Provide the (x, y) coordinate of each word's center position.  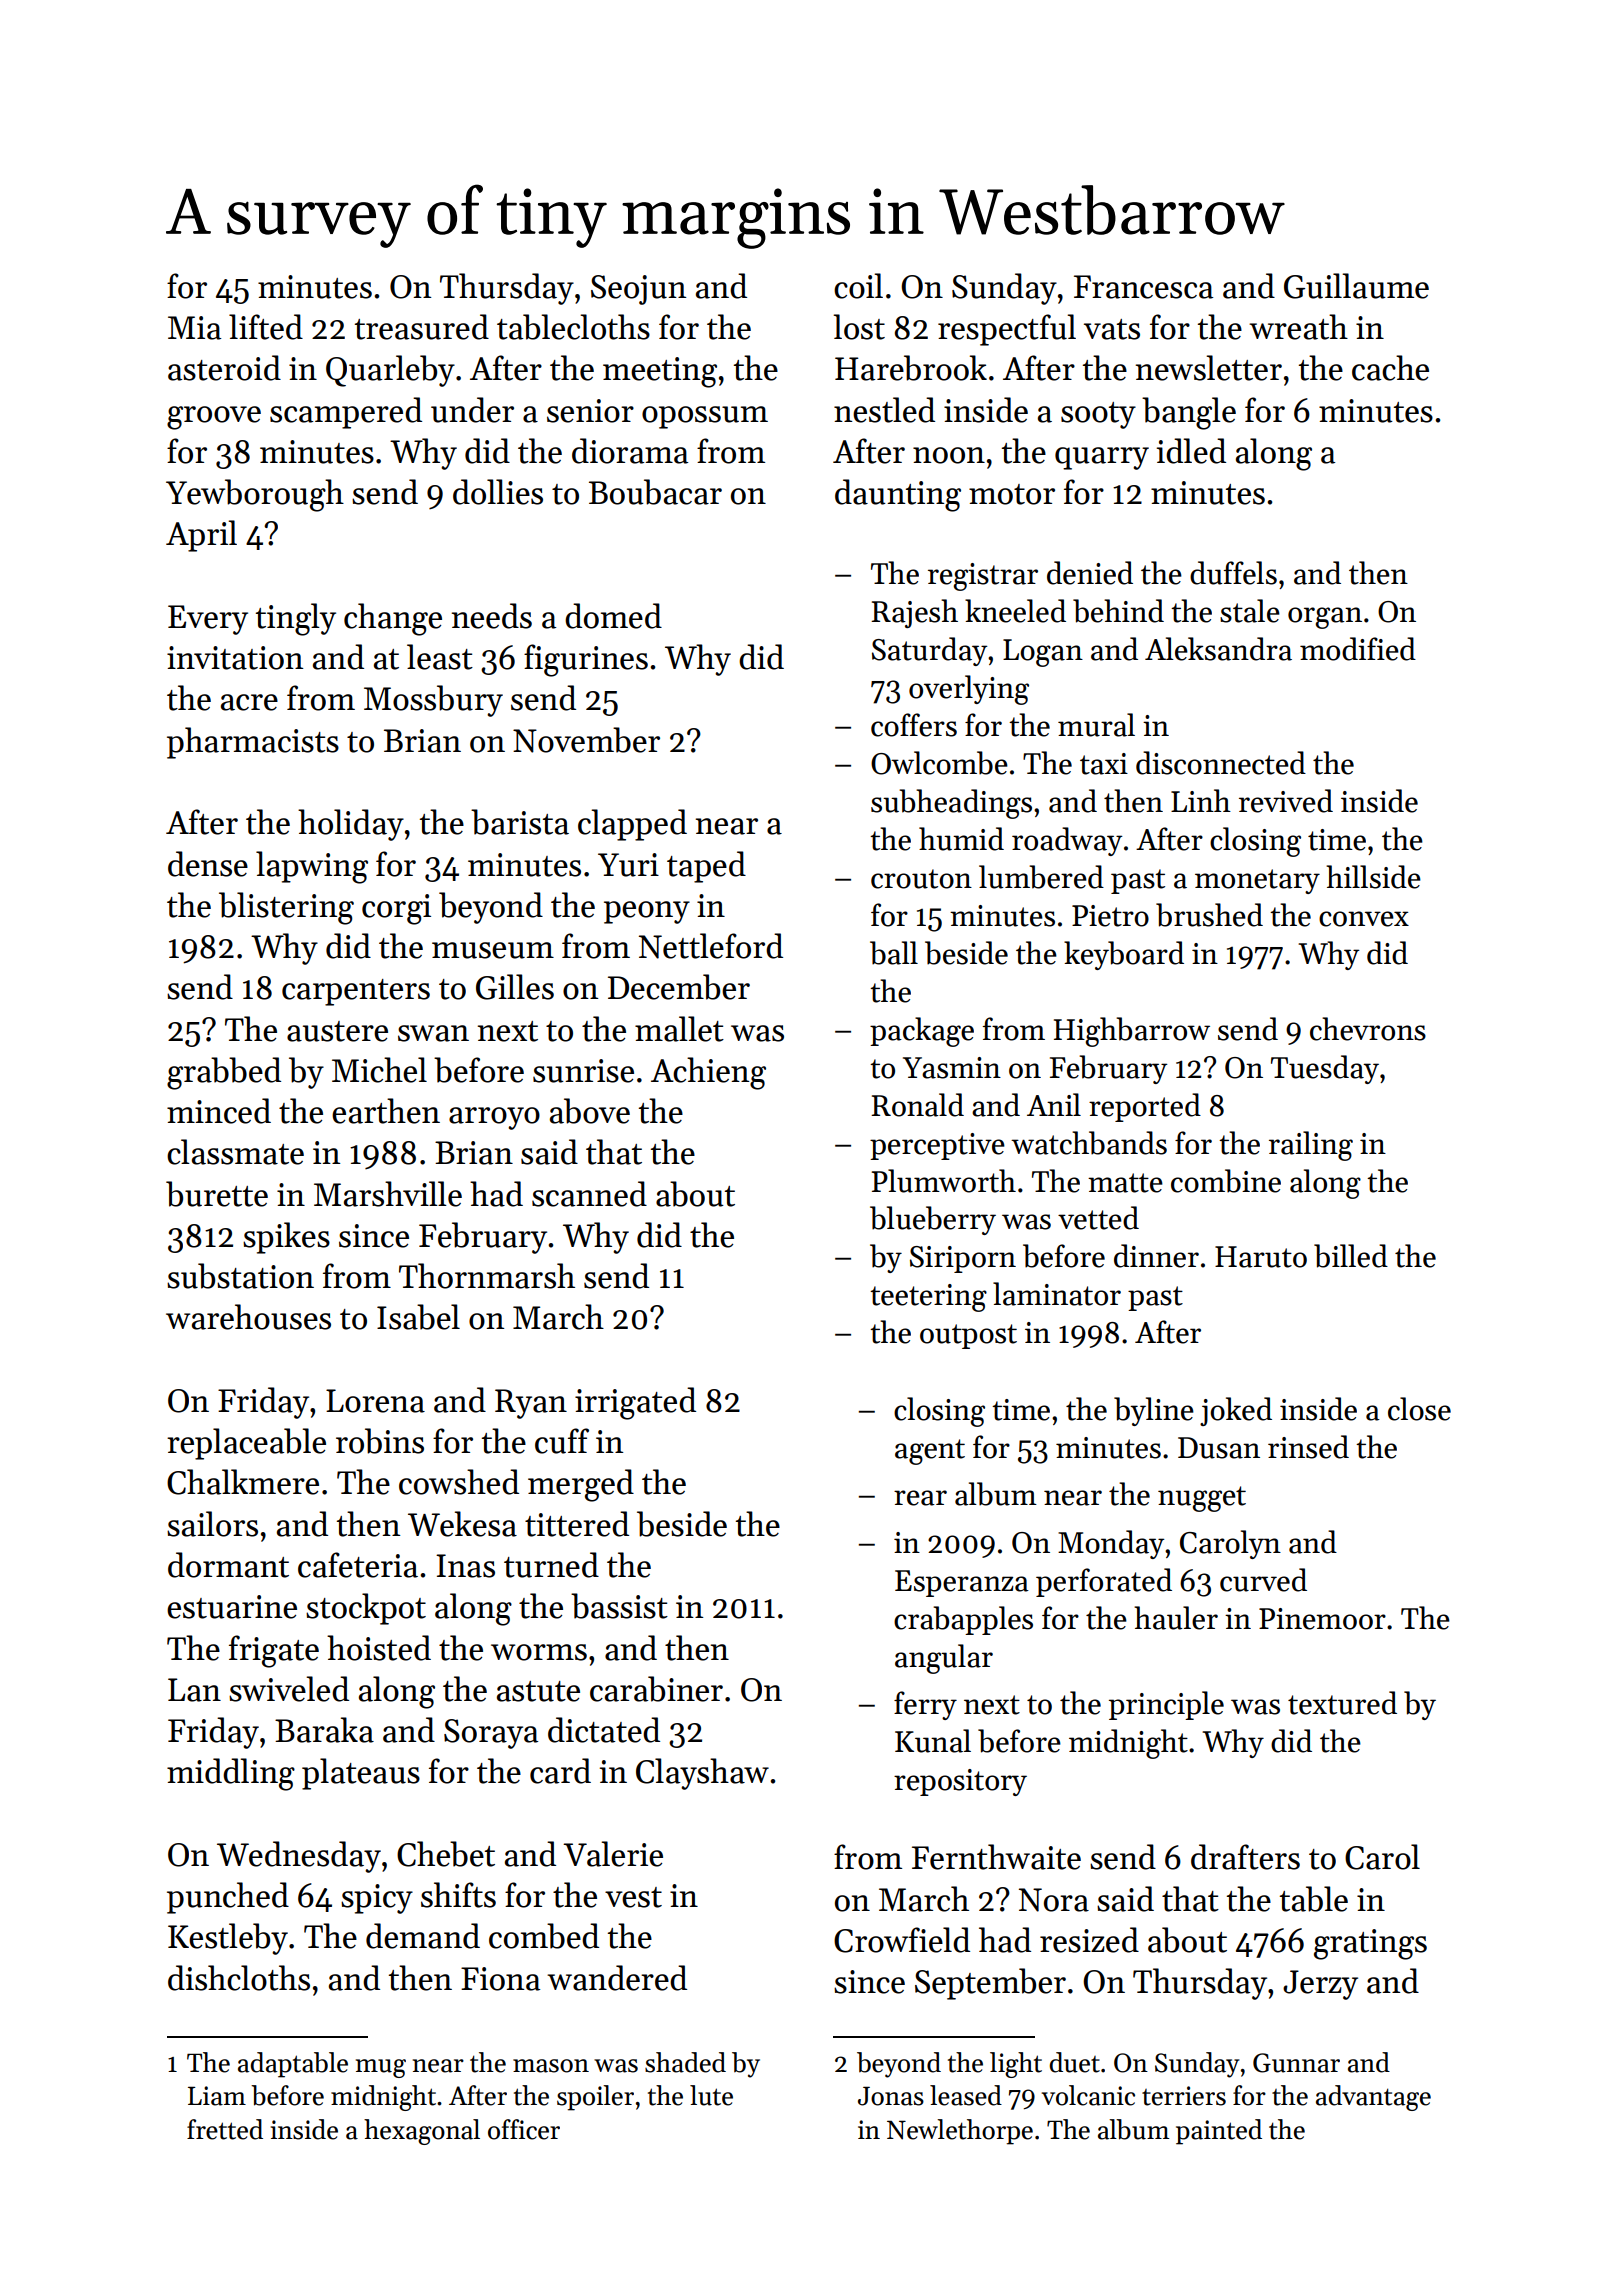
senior (590, 411)
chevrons (1368, 1029)
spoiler (595, 2098)
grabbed (224, 1073)
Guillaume (1356, 286)
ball (894, 953)
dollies (498, 492)
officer (524, 2129)
